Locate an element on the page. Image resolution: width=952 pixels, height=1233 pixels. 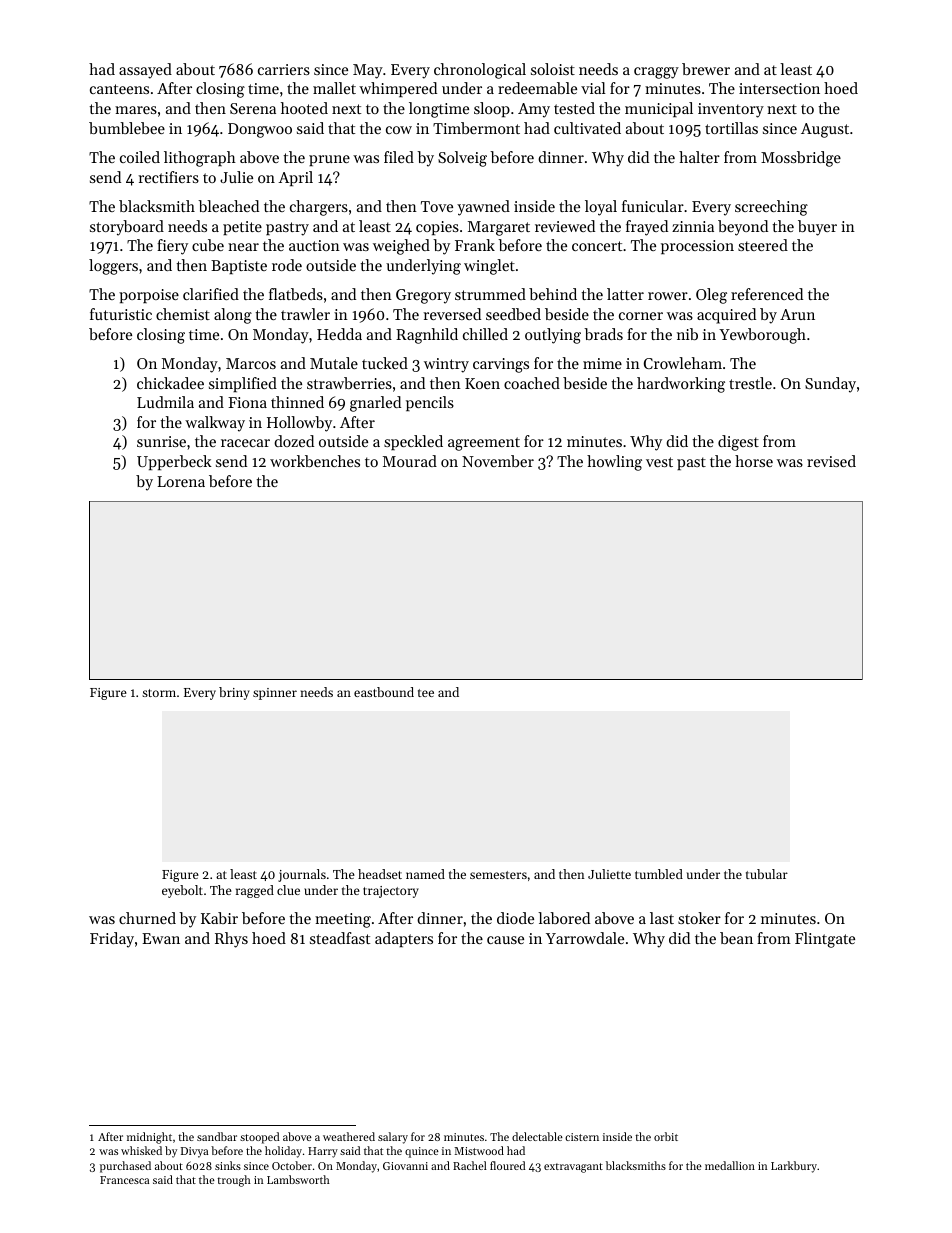
delectable is located at coordinates (537, 1136).
